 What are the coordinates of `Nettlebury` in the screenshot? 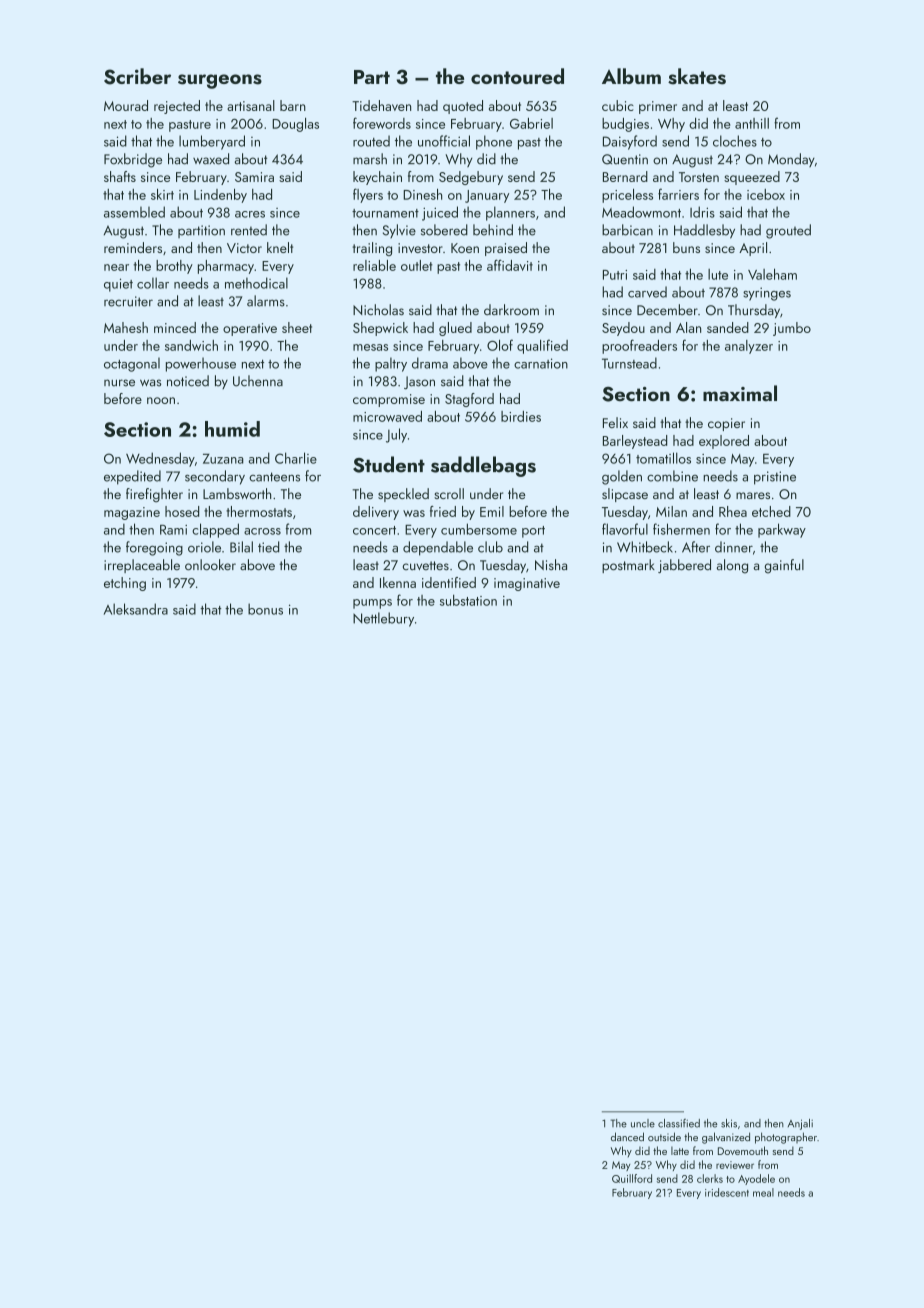 It's located at (383, 619).
